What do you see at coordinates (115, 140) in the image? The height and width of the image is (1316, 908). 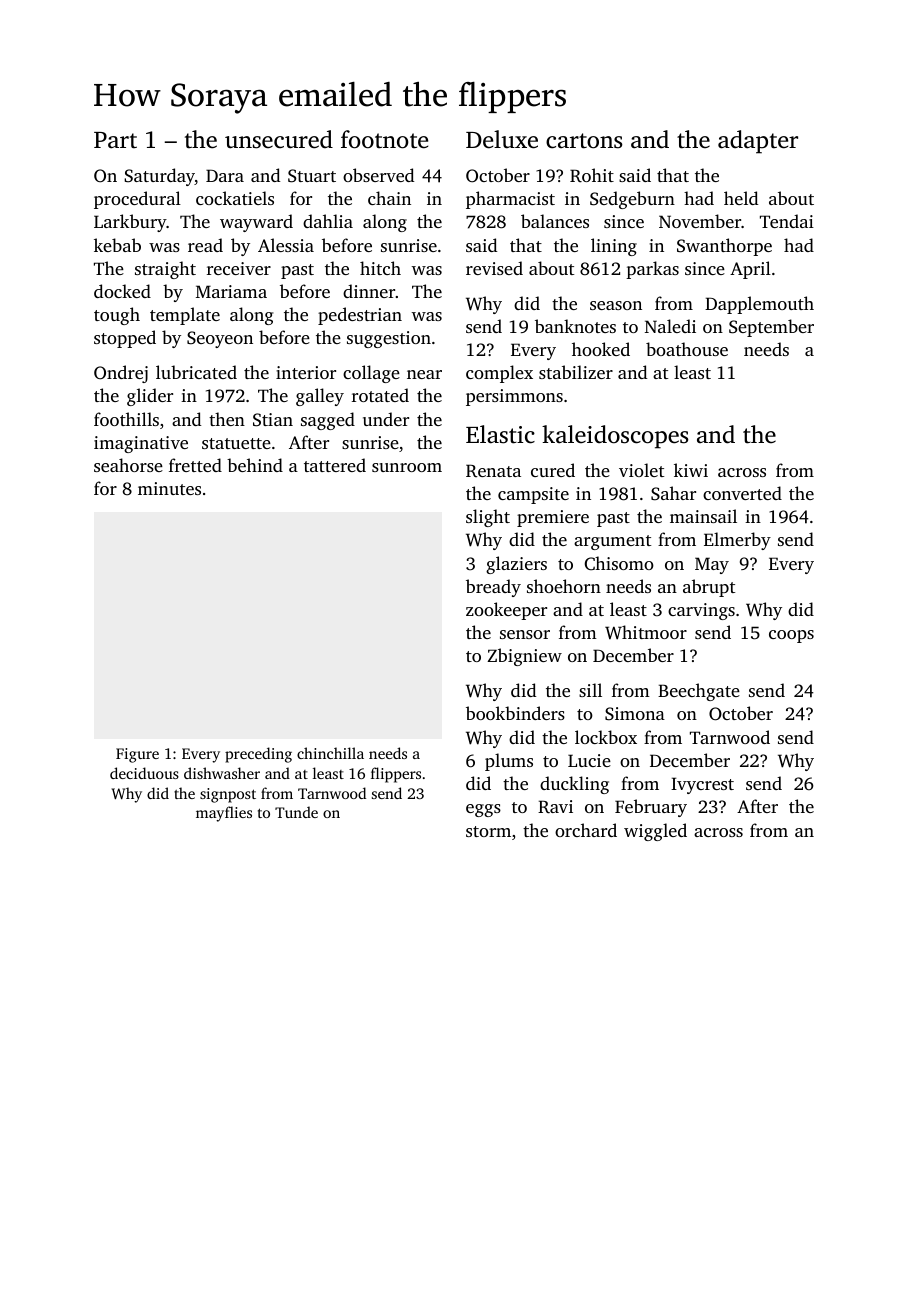 I see `Part` at bounding box center [115, 140].
